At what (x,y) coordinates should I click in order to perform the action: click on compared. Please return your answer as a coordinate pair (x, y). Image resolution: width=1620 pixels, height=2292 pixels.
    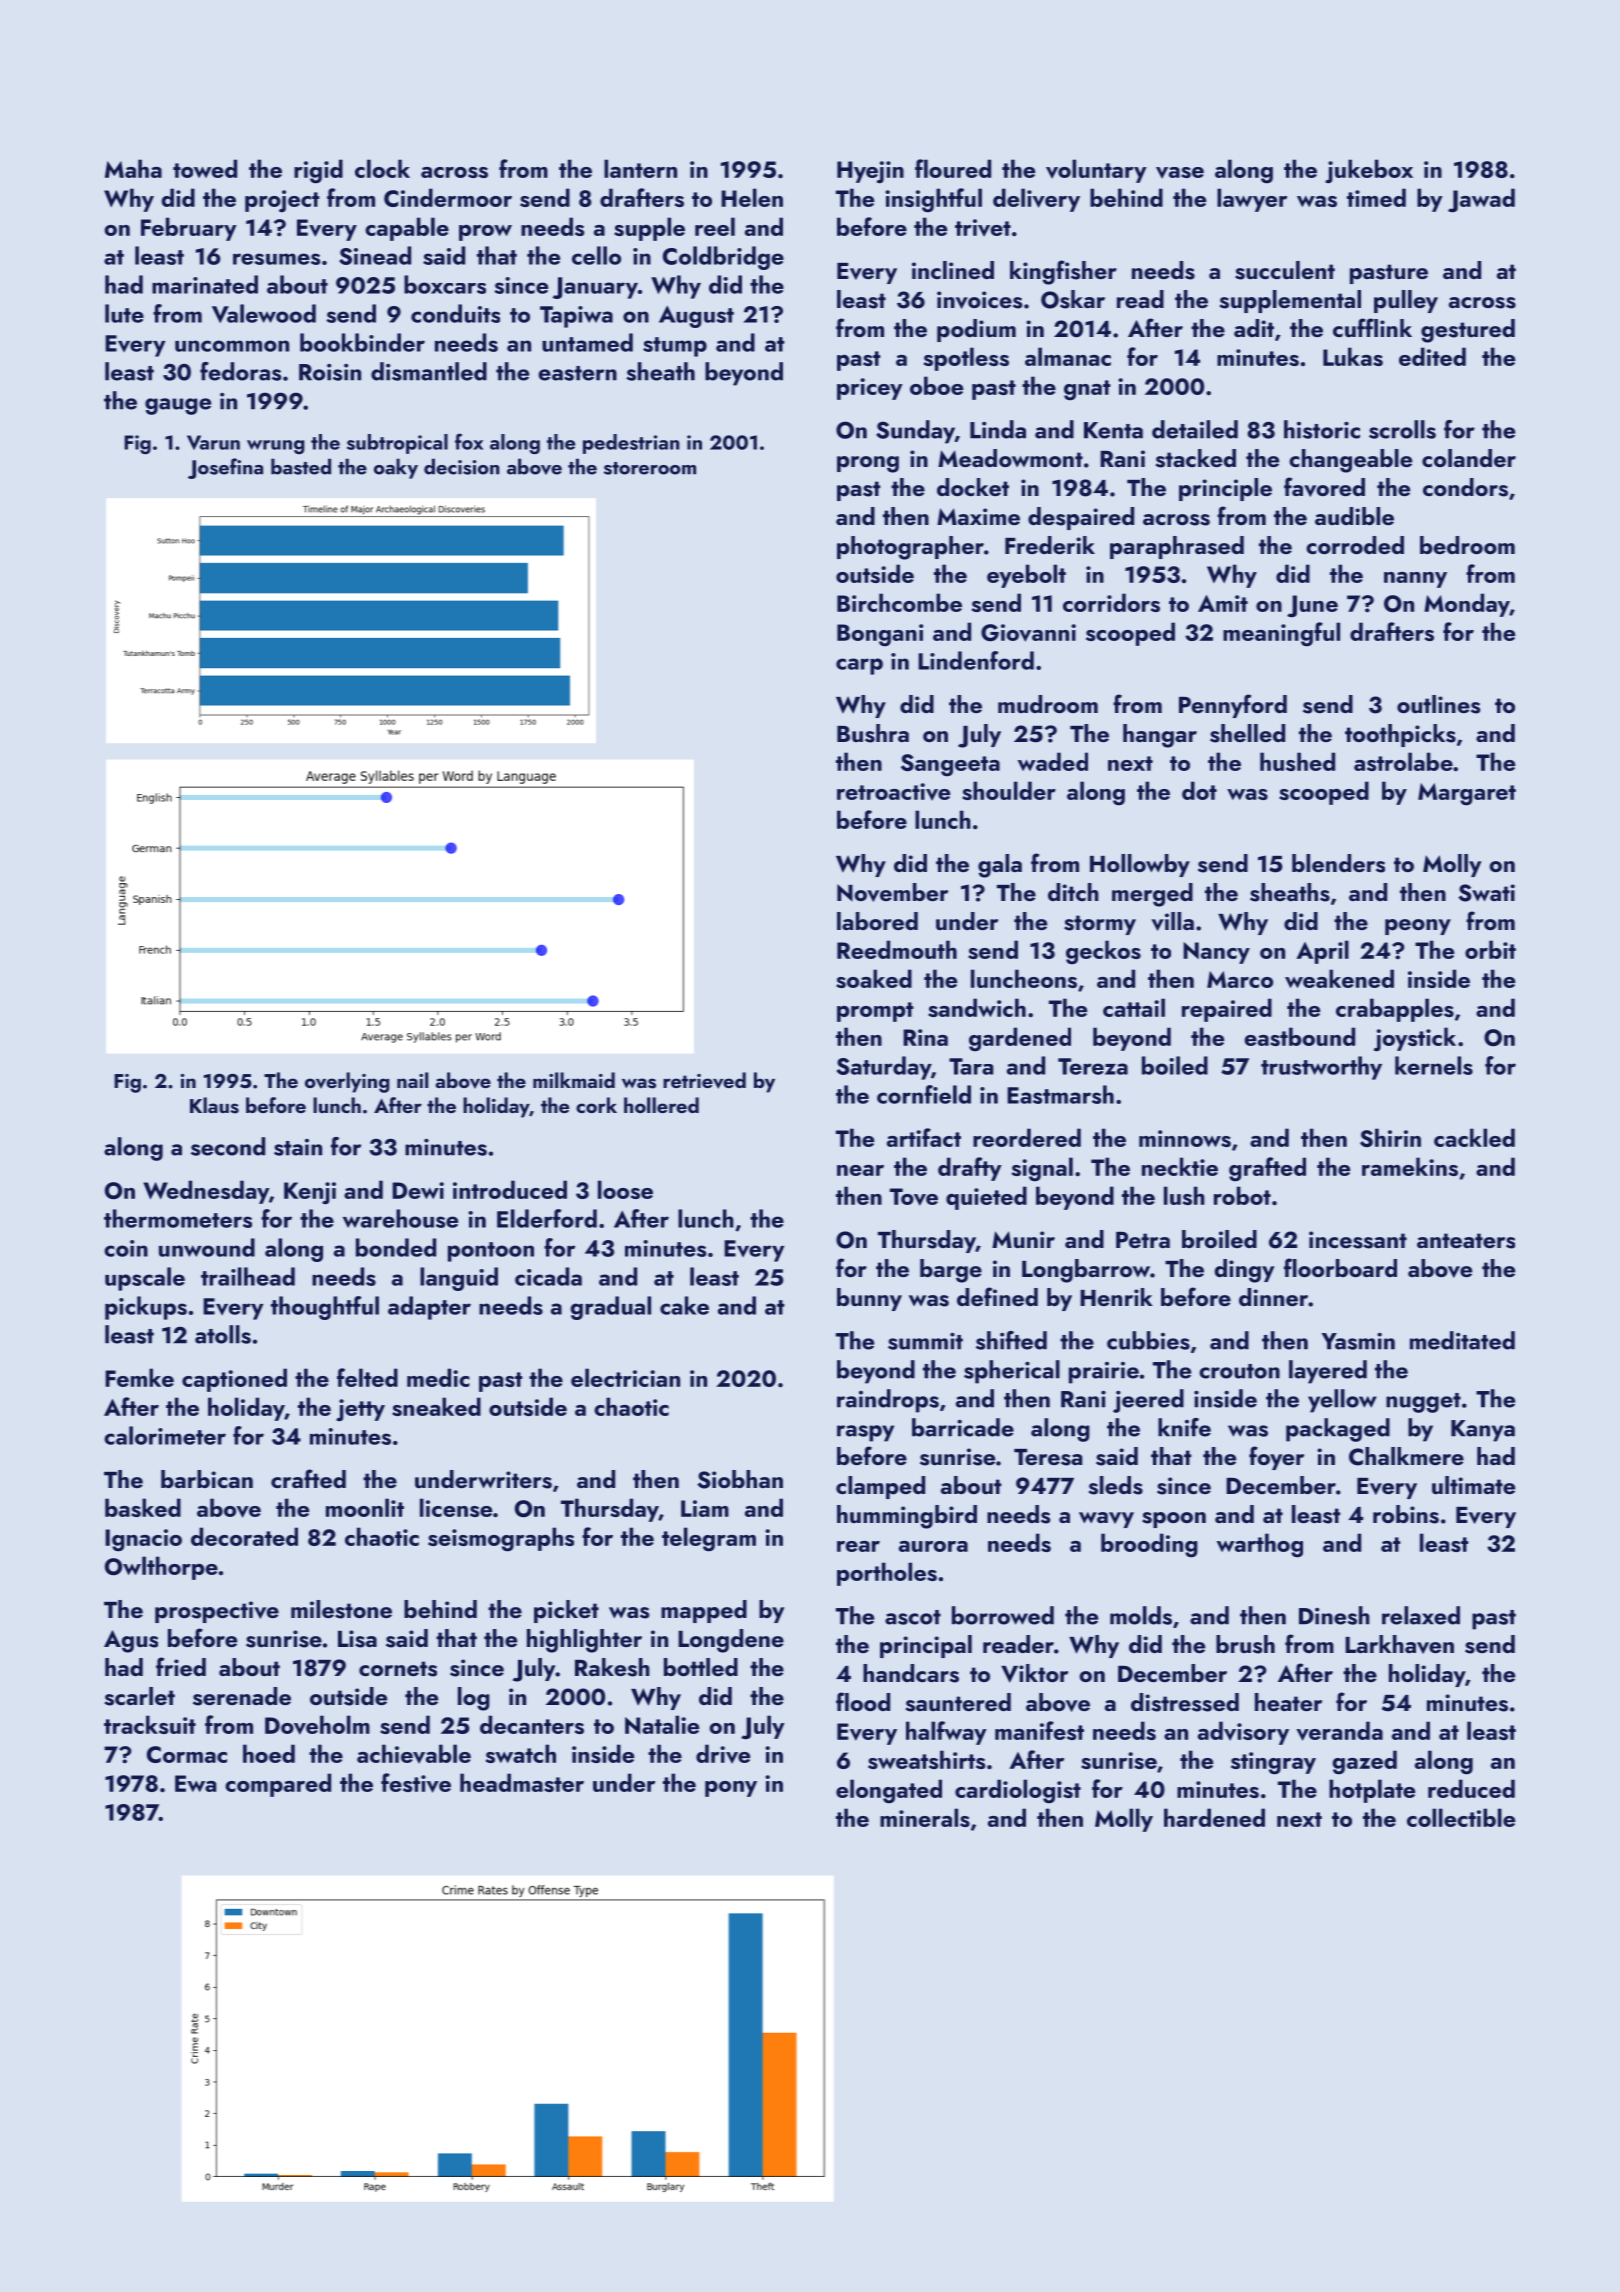
    Looking at the image, I should click on (278, 1785).
